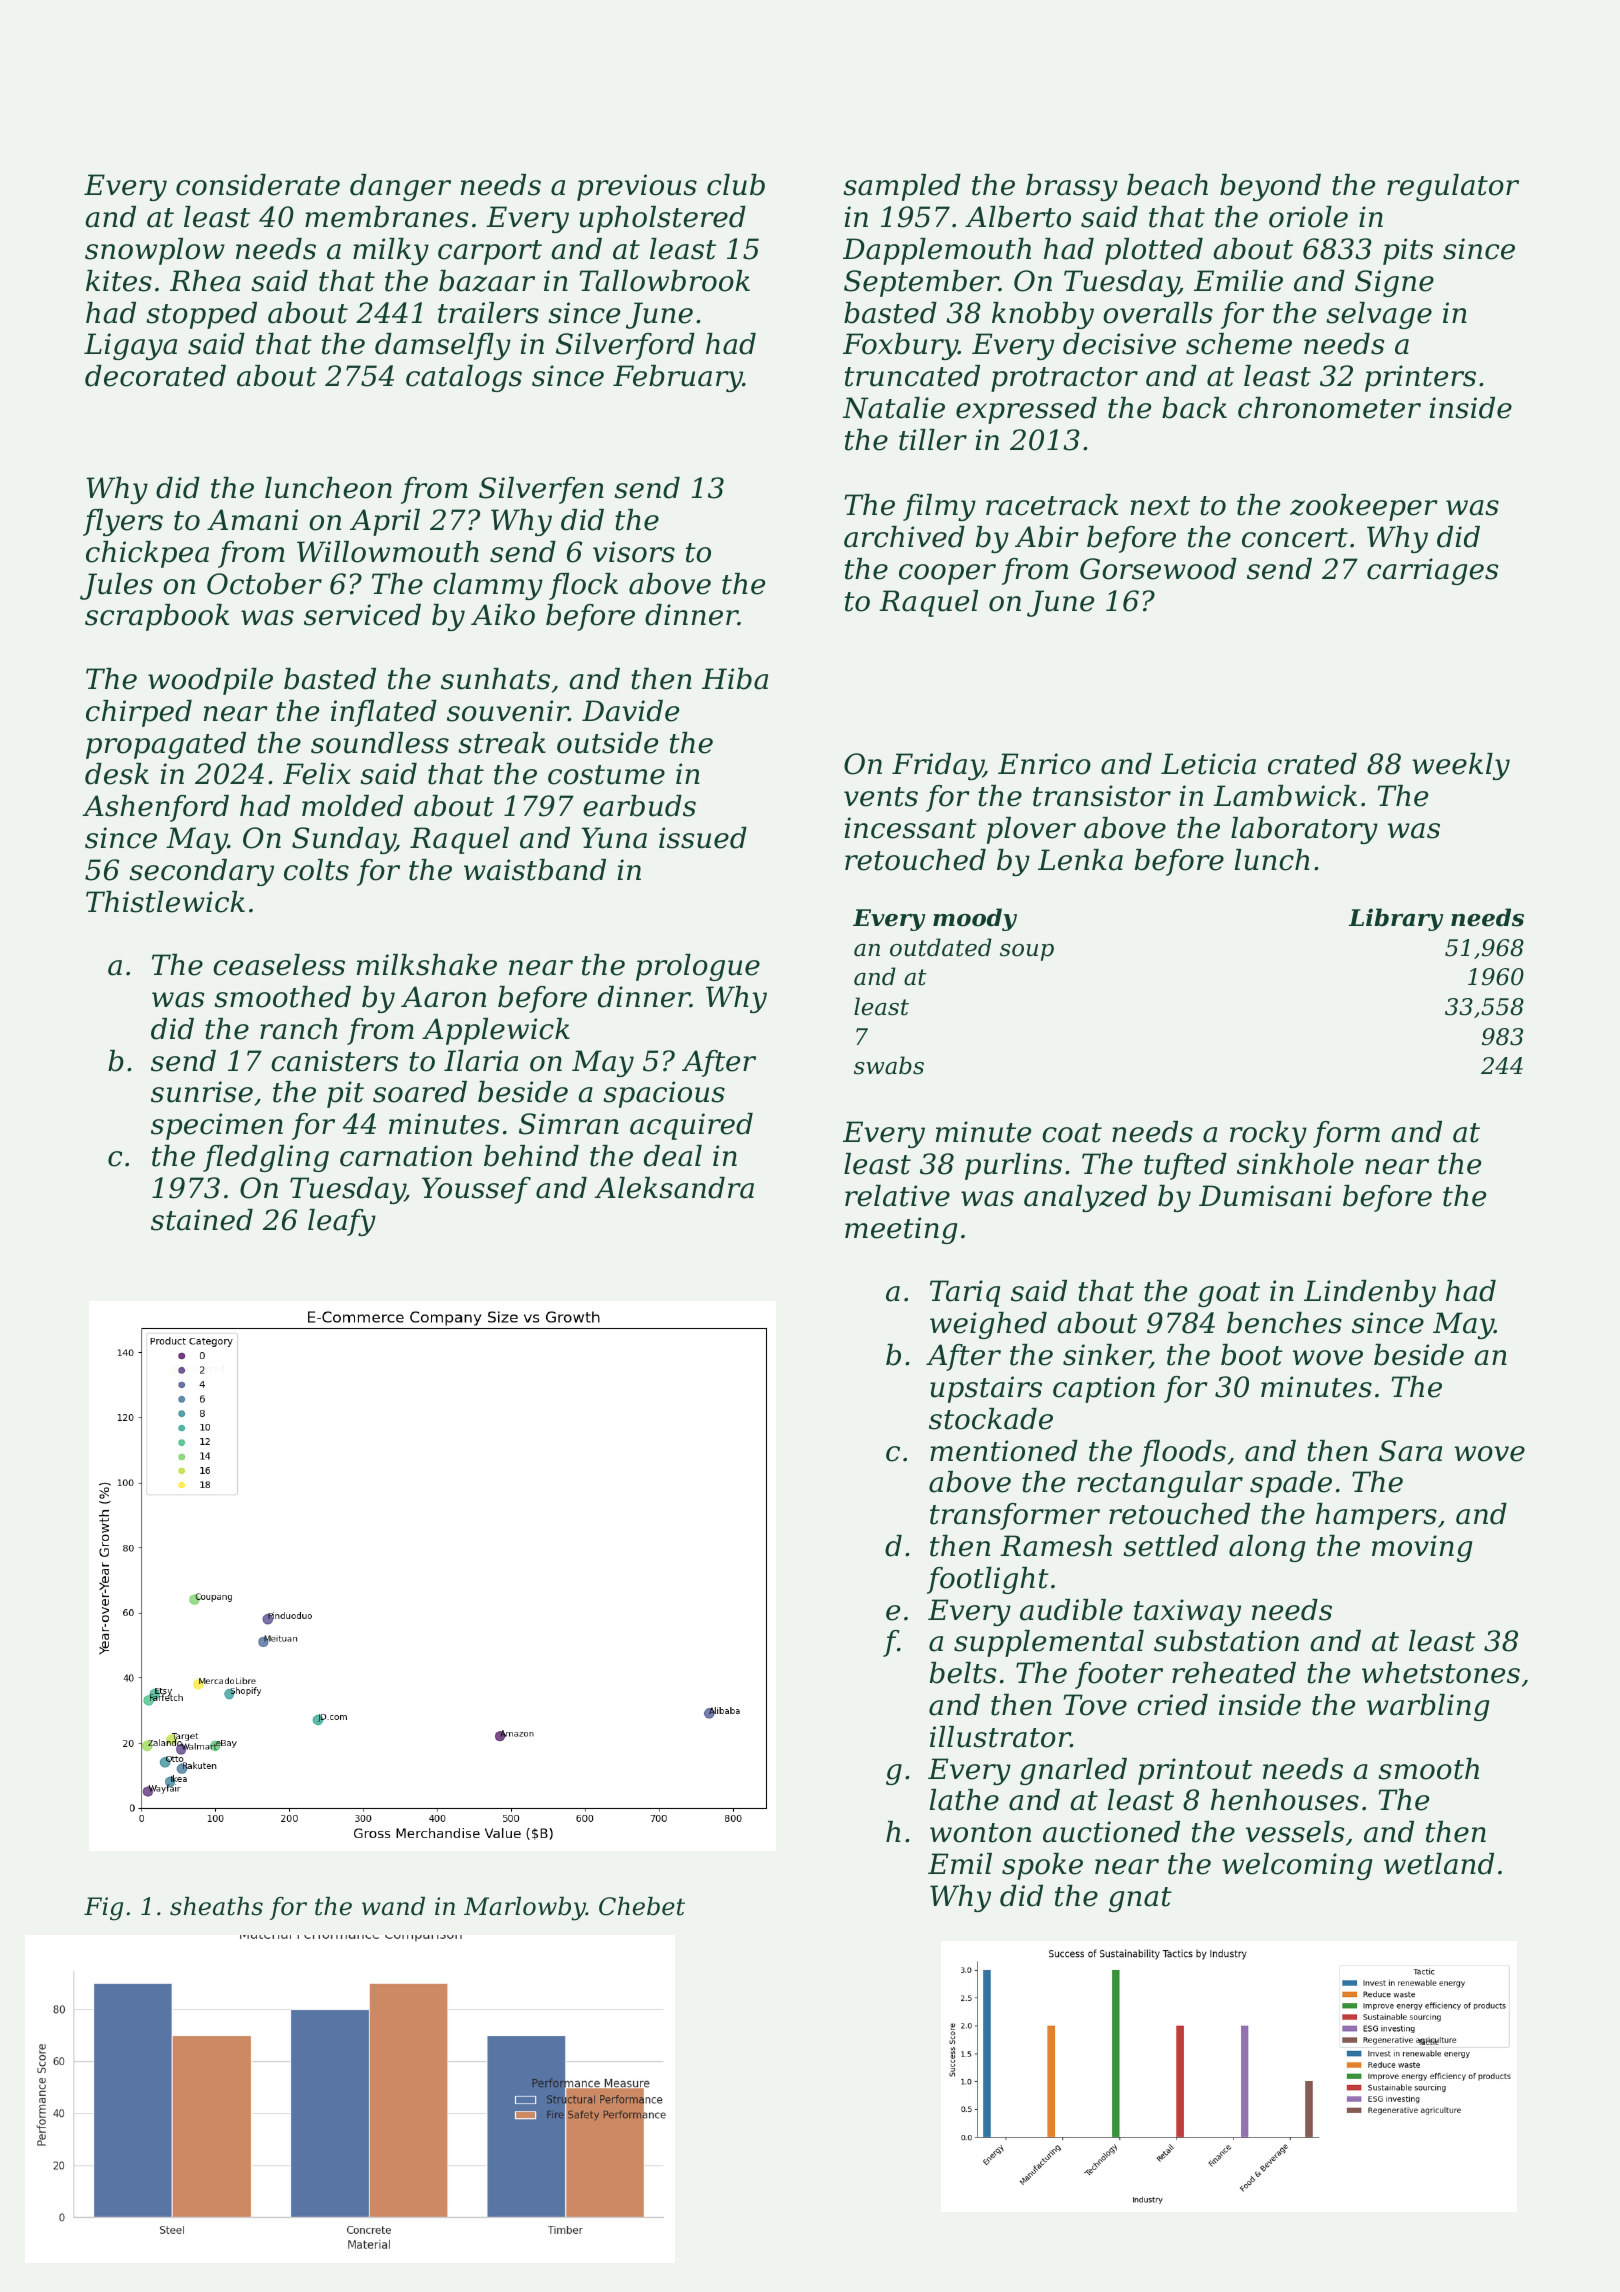 The image size is (1620, 2292). What do you see at coordinates (476, 1190) in the image?
I see `Youssef` at bounding box center [476, 1190].
